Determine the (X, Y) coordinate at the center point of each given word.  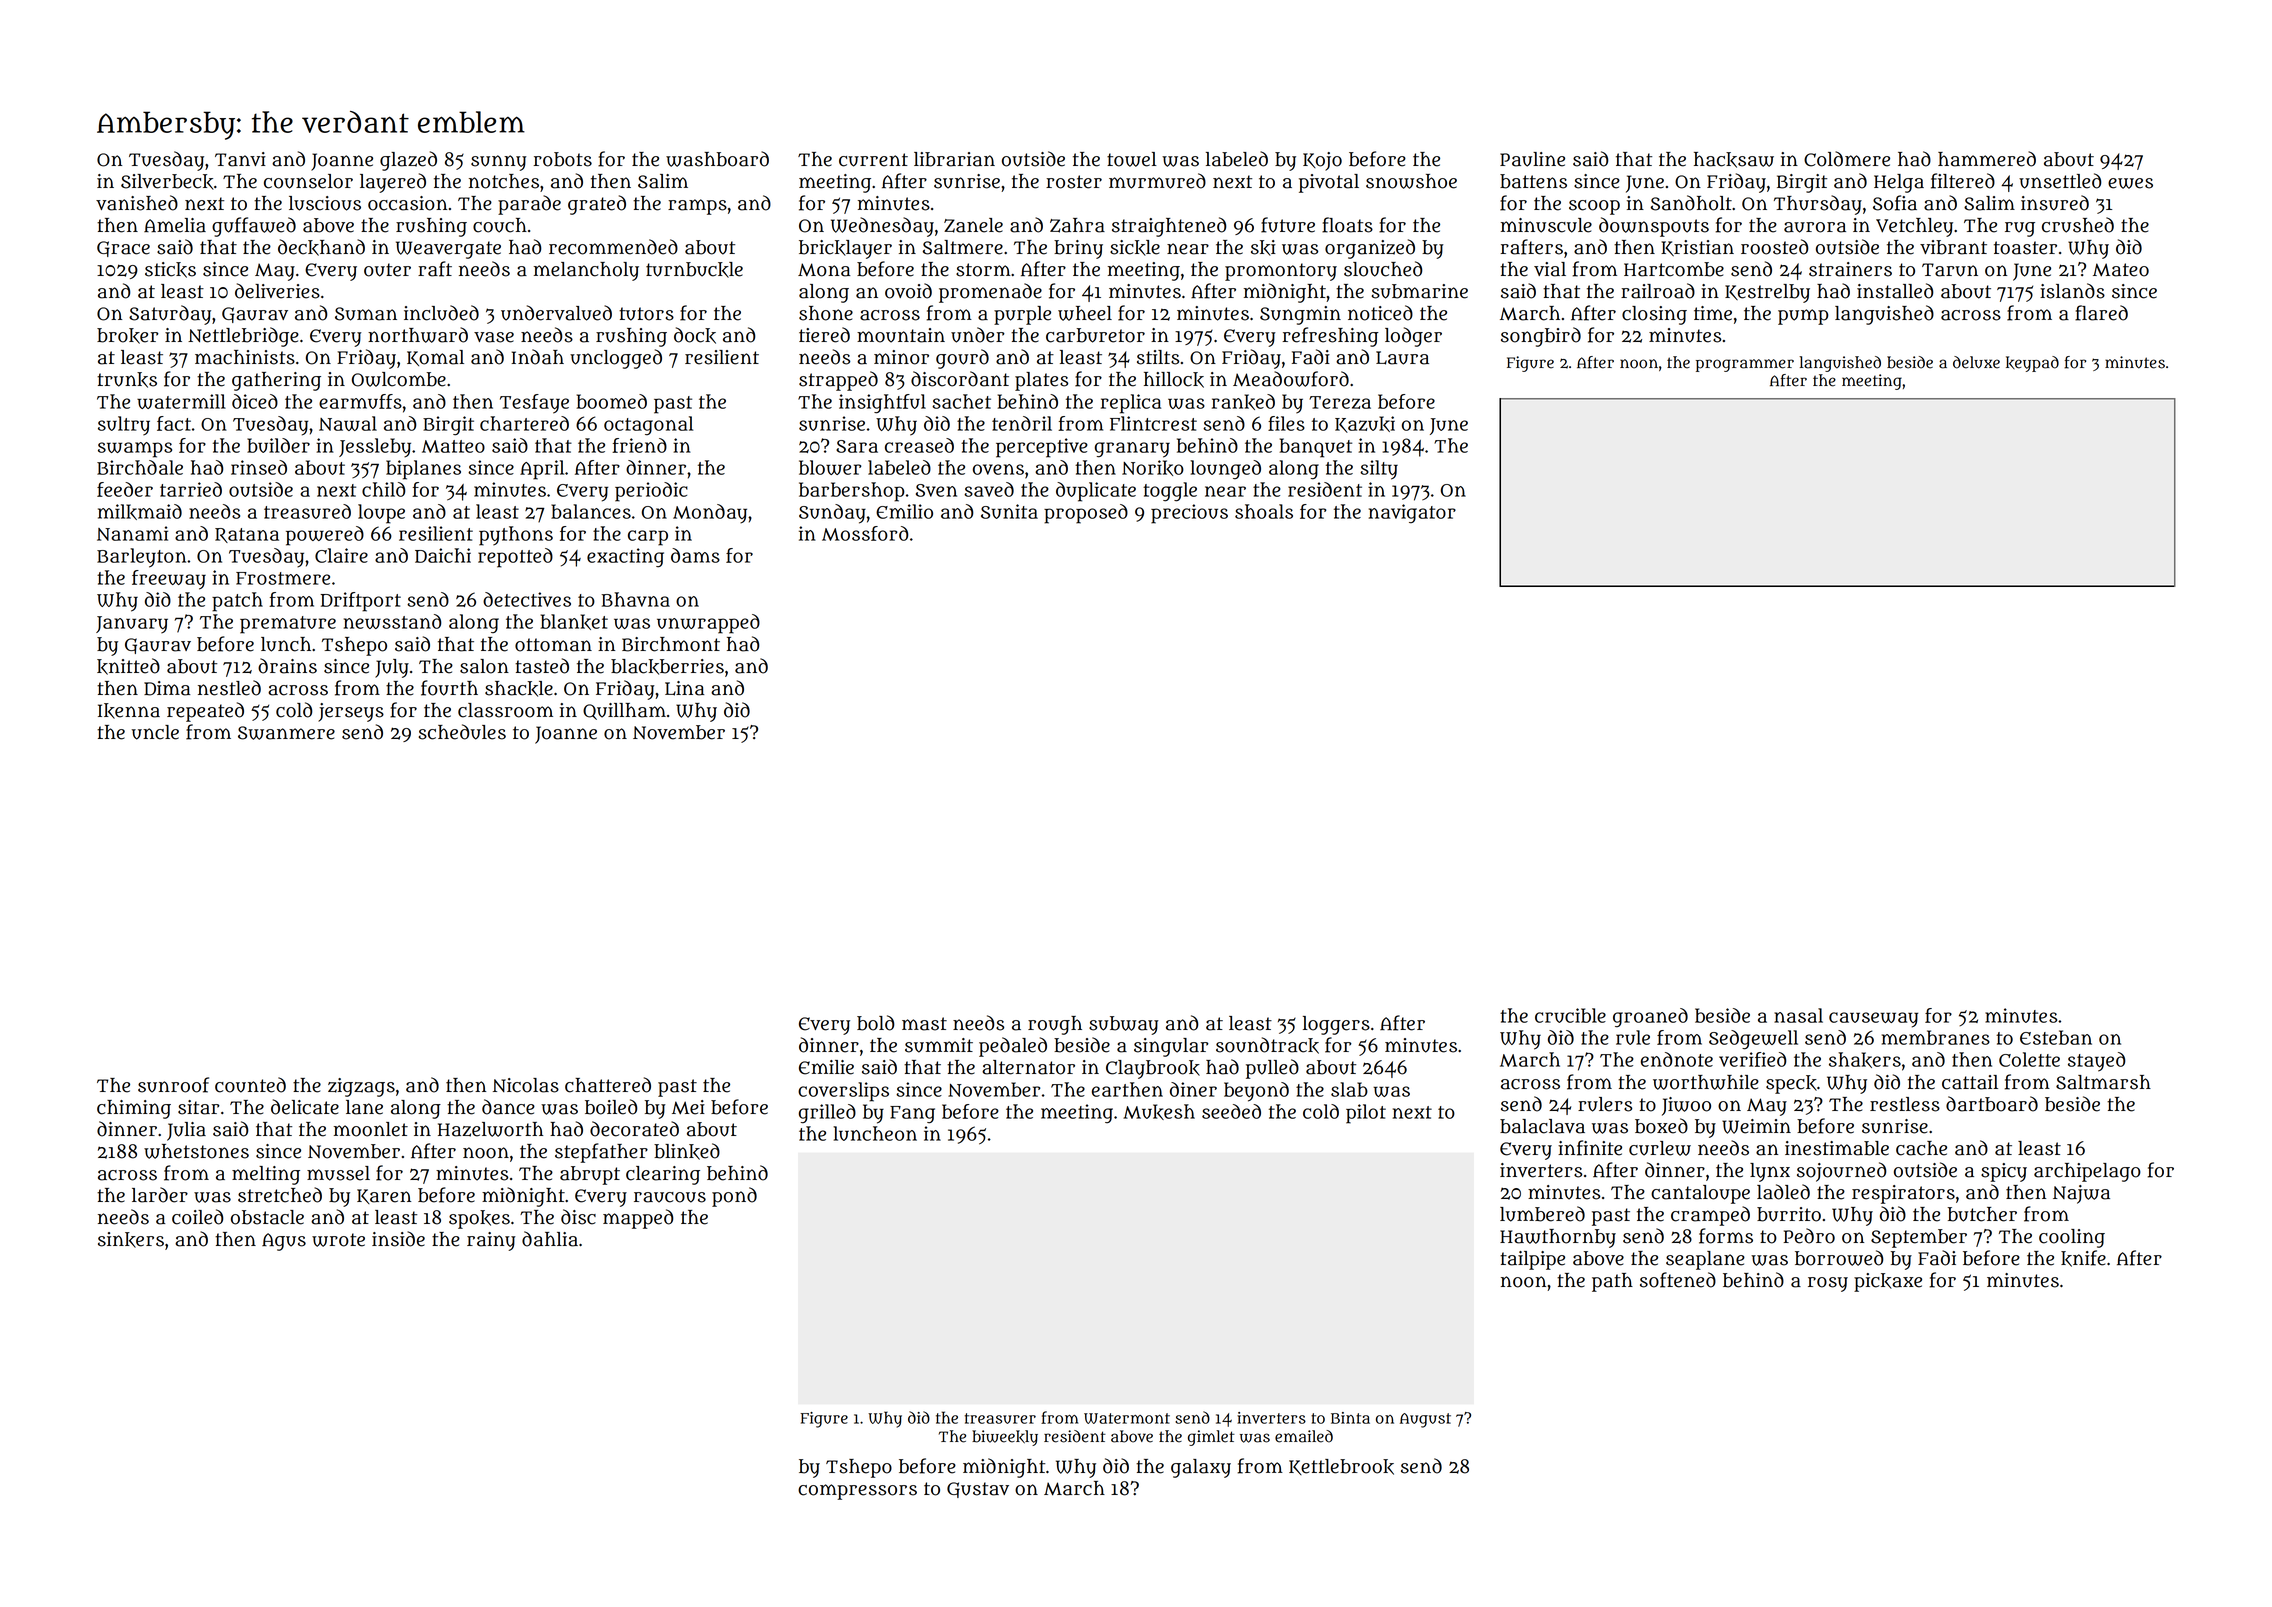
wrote (338, 1240)
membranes (1936, 1037)
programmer (1745, 365)
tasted (542, 666)
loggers (1336, 1025)
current (873, 160)
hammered (1987, 159)
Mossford (865, 533)
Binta (1350, 1418)
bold (875, 1023)
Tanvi (240, 159)
